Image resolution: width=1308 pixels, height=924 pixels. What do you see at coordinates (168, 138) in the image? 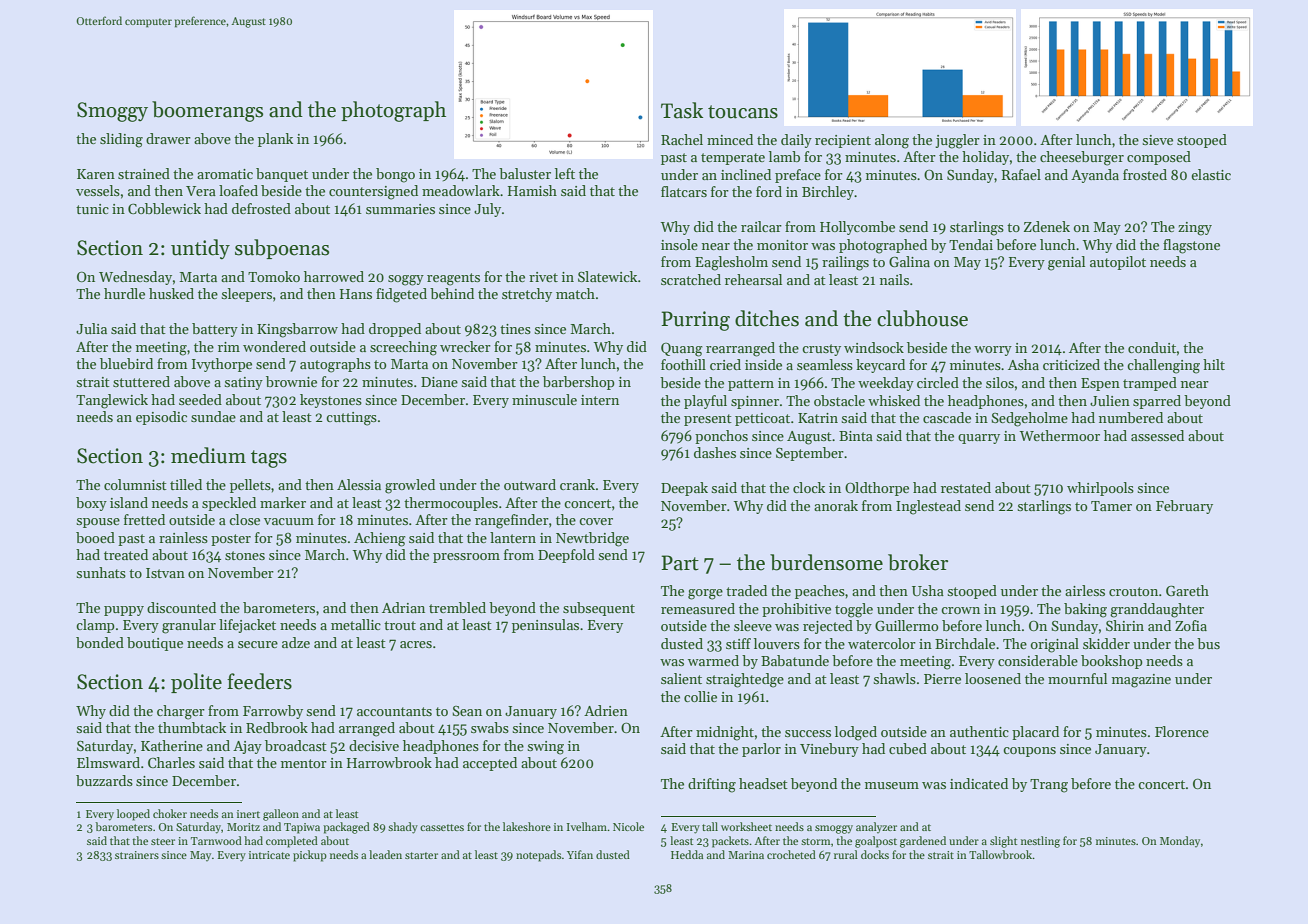
I see `drawer` at bounding box center [168, 138].
